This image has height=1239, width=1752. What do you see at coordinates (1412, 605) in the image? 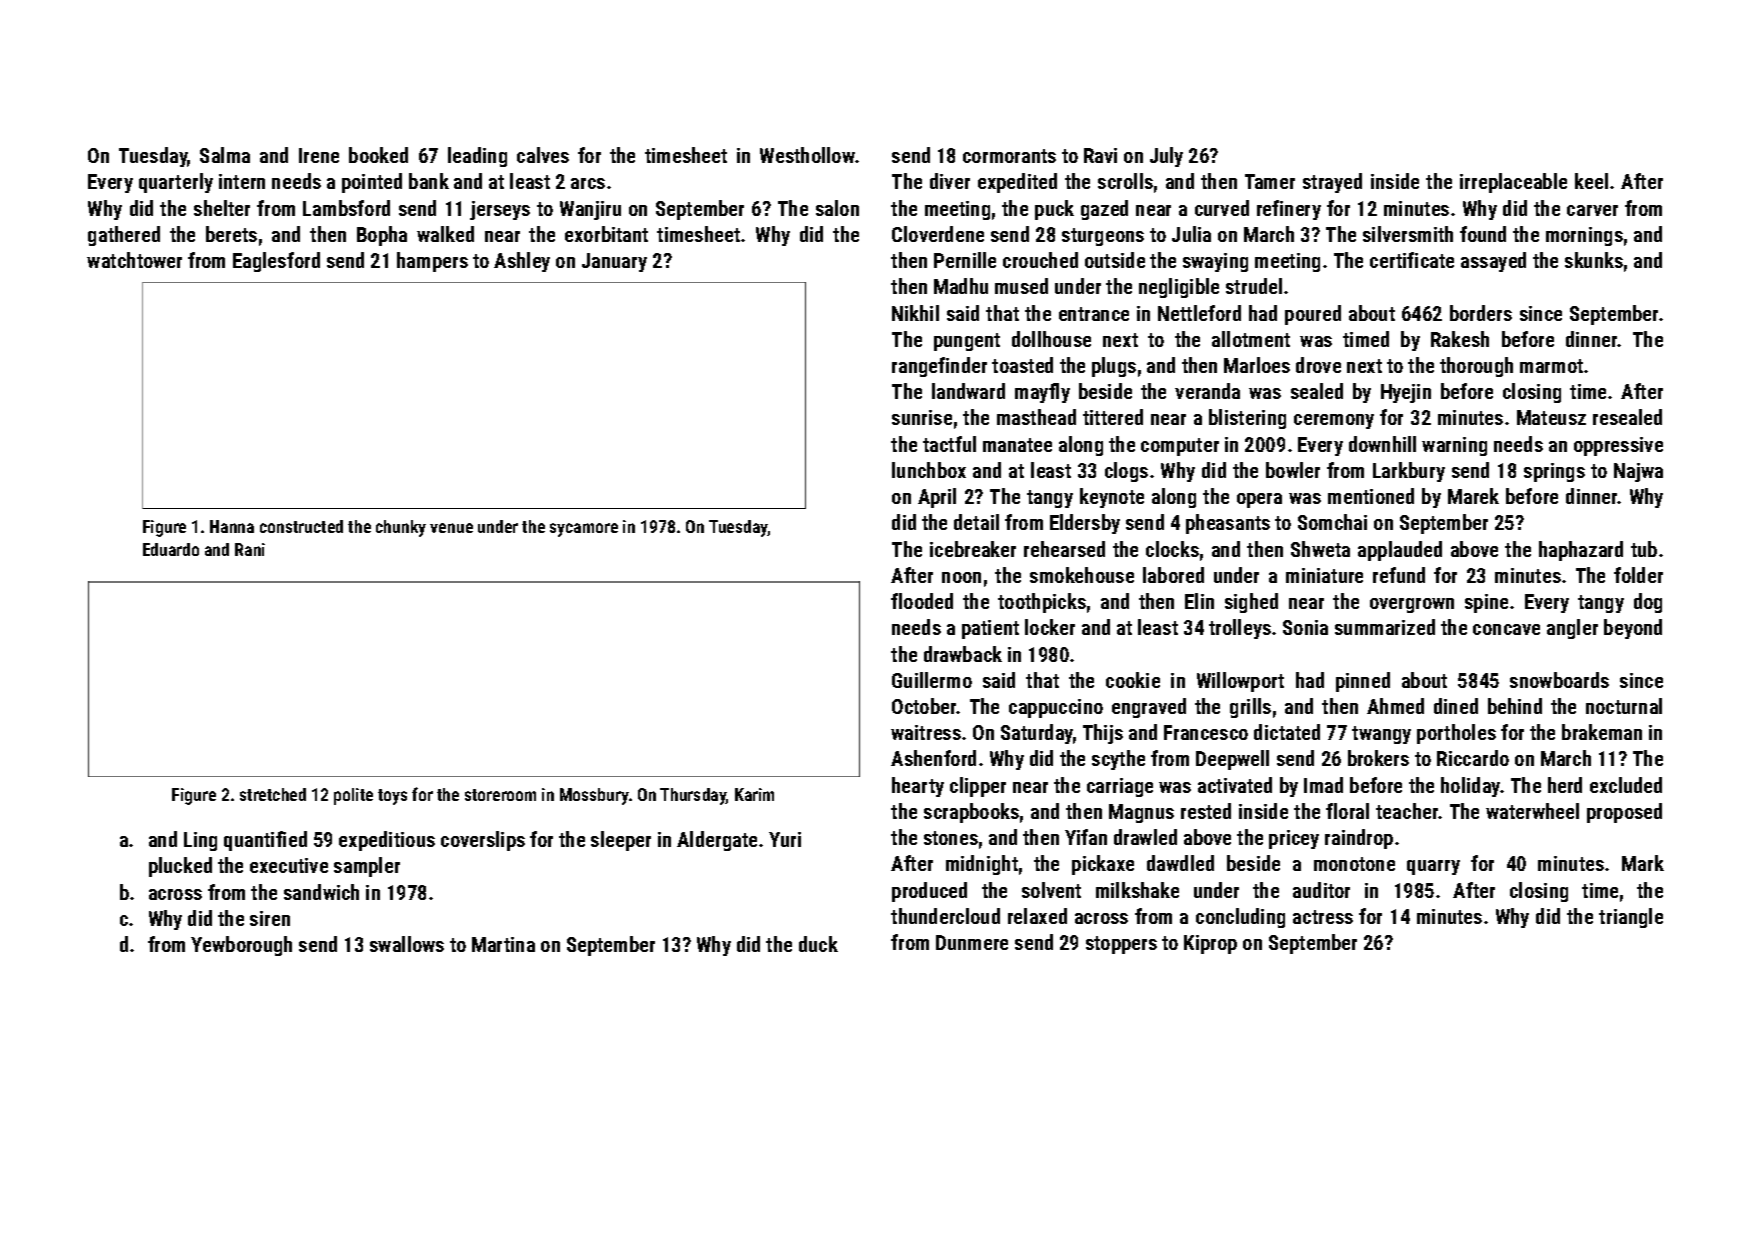
I see `overgrown` at bounding box center [1412, 605].
